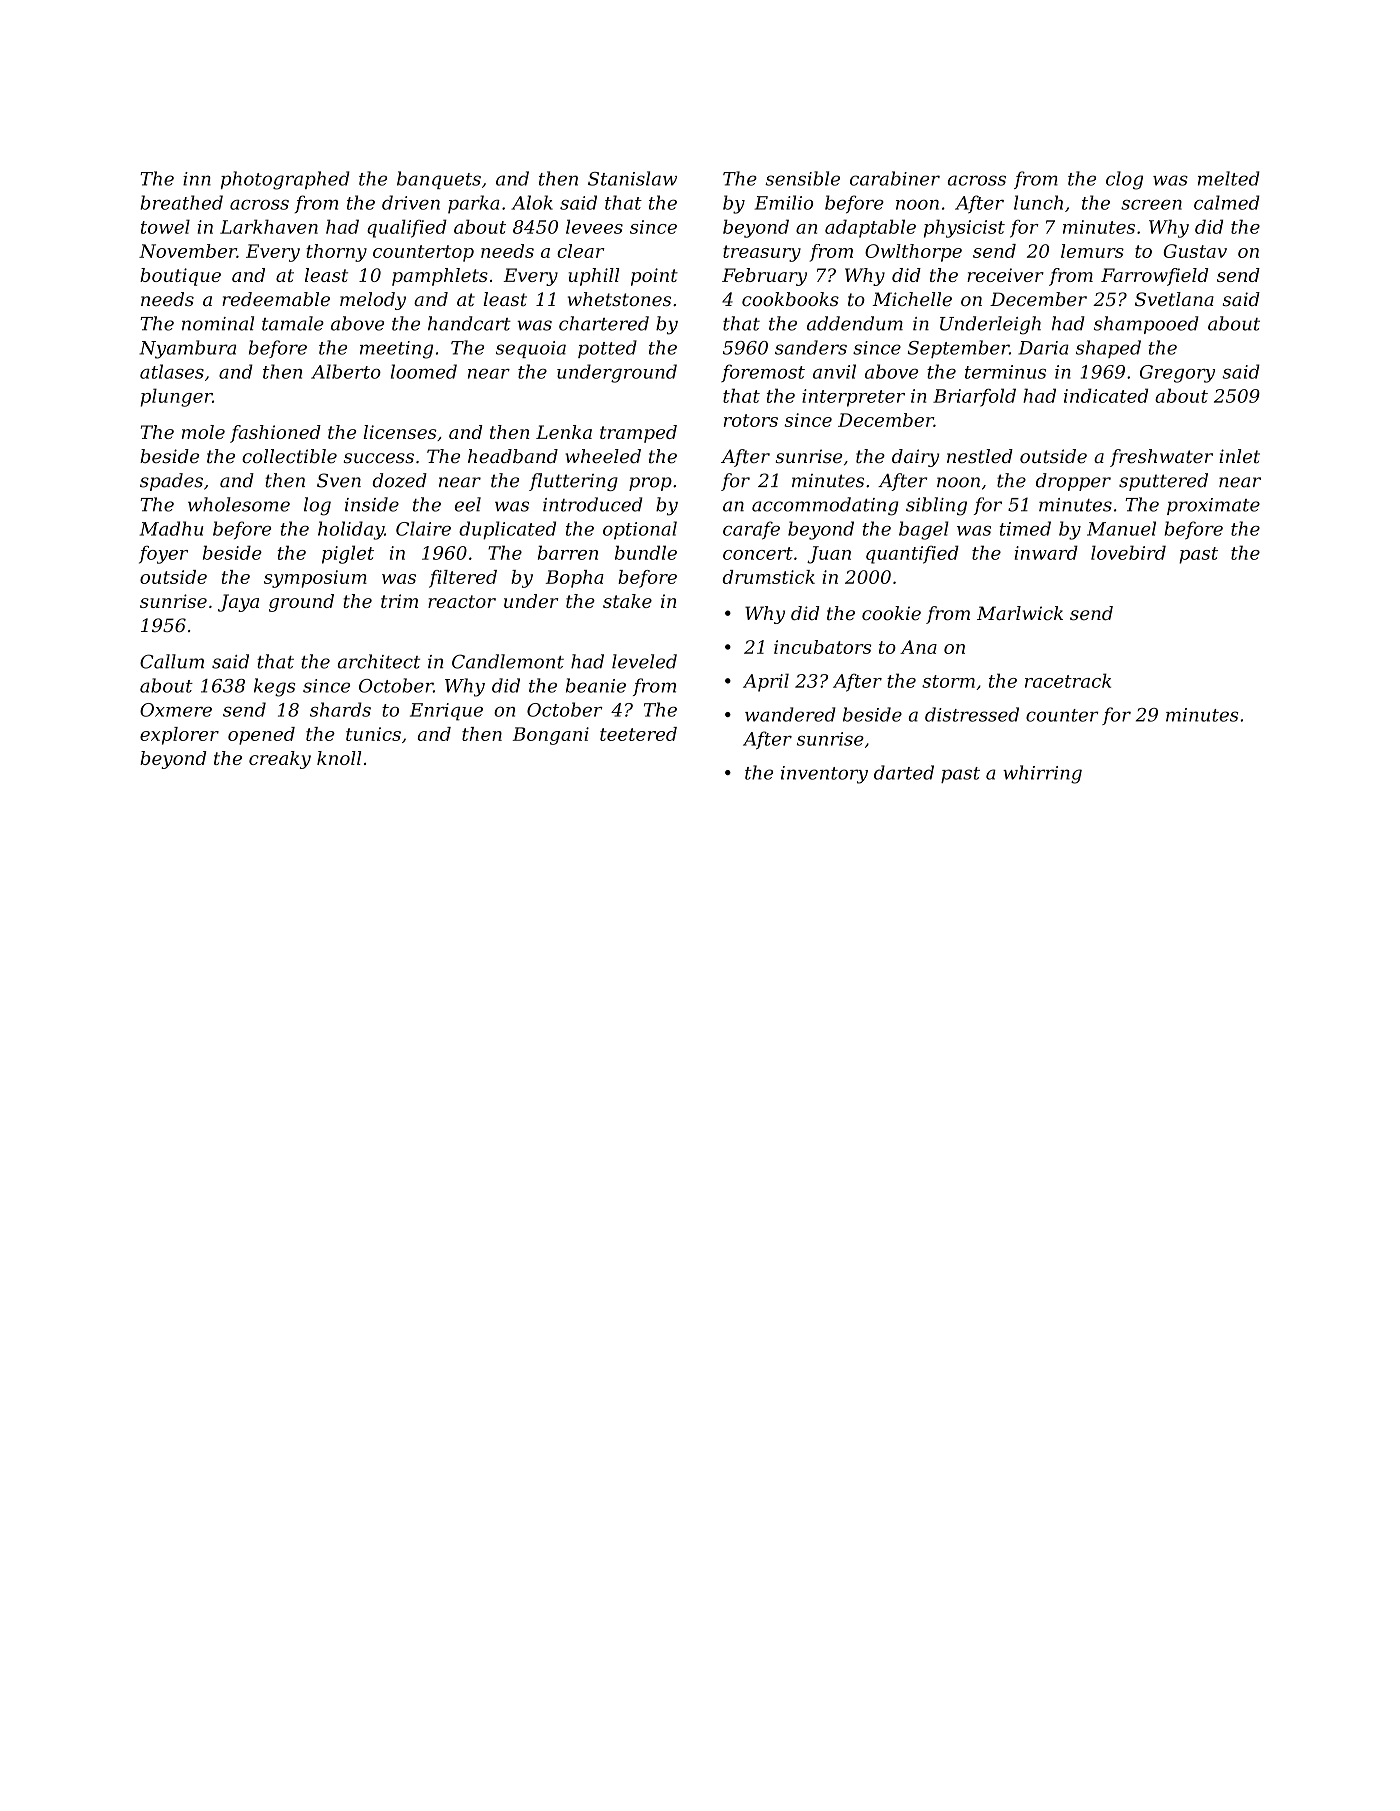  Describe the element at coordinates (784, 202) in the document. I see `Emilio` at that location.
